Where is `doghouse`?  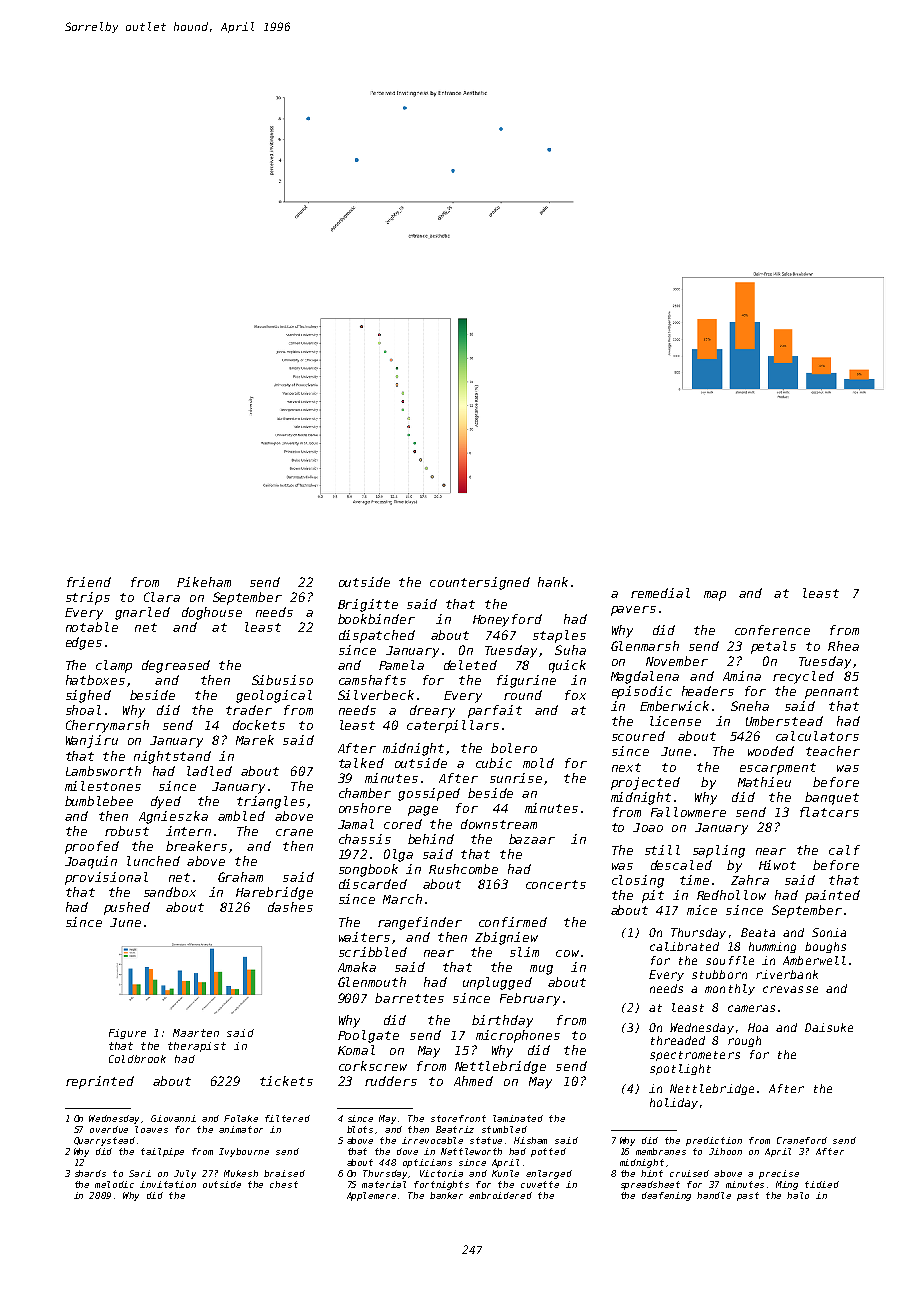 doghouse is located at coordinates (212, 613).
